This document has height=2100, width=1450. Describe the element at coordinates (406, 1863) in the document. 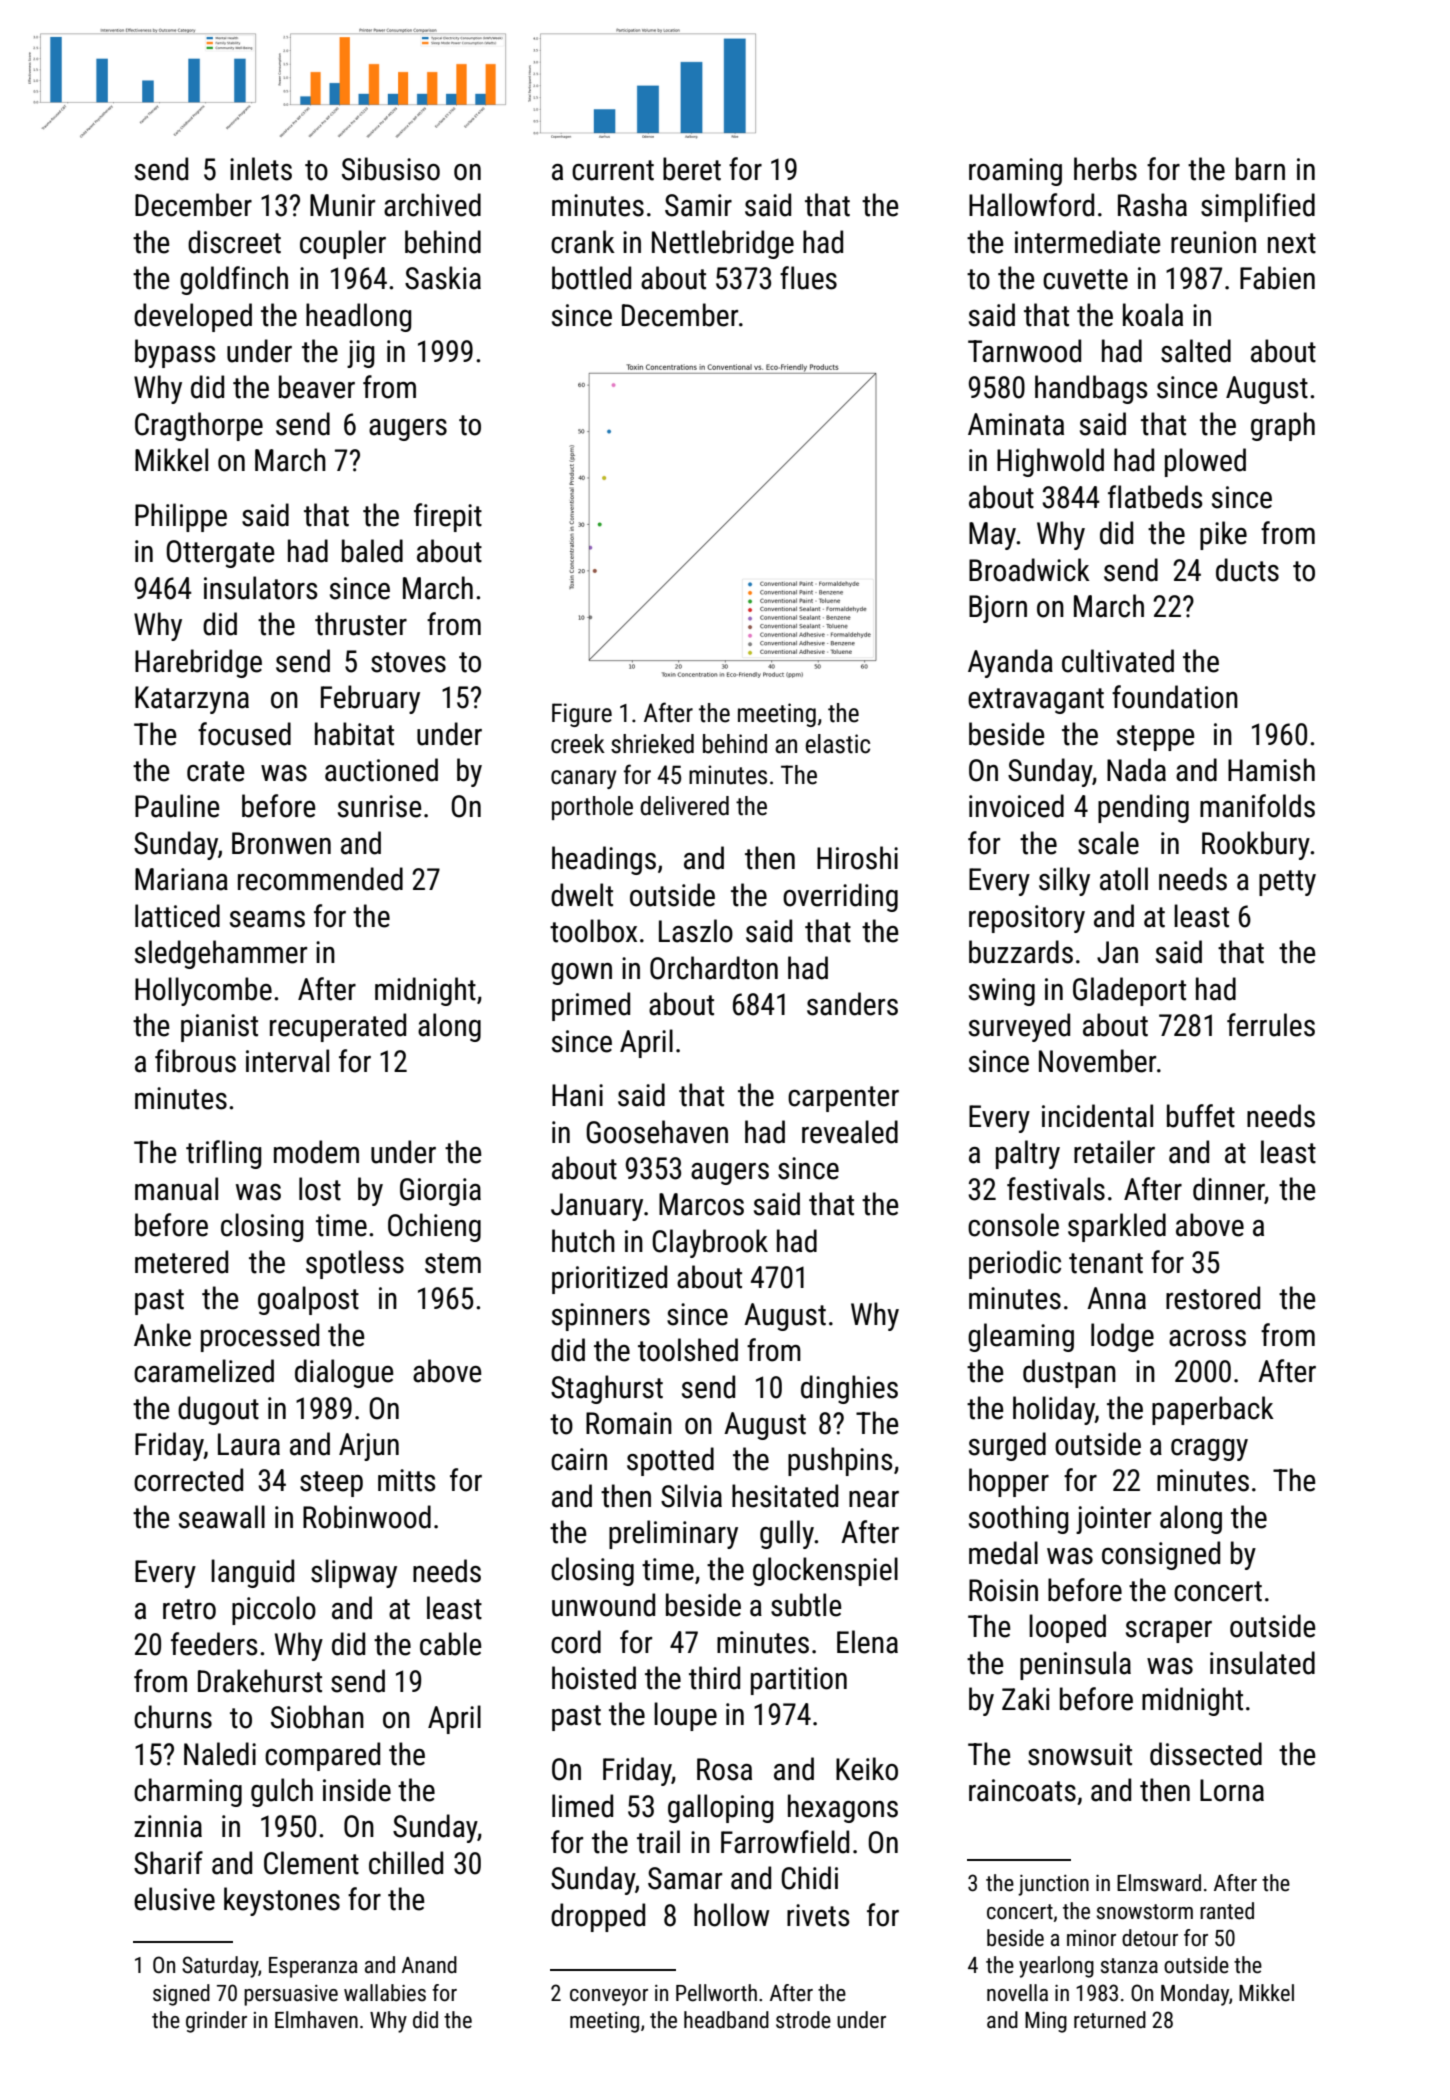

I see `chilled` at that location.
